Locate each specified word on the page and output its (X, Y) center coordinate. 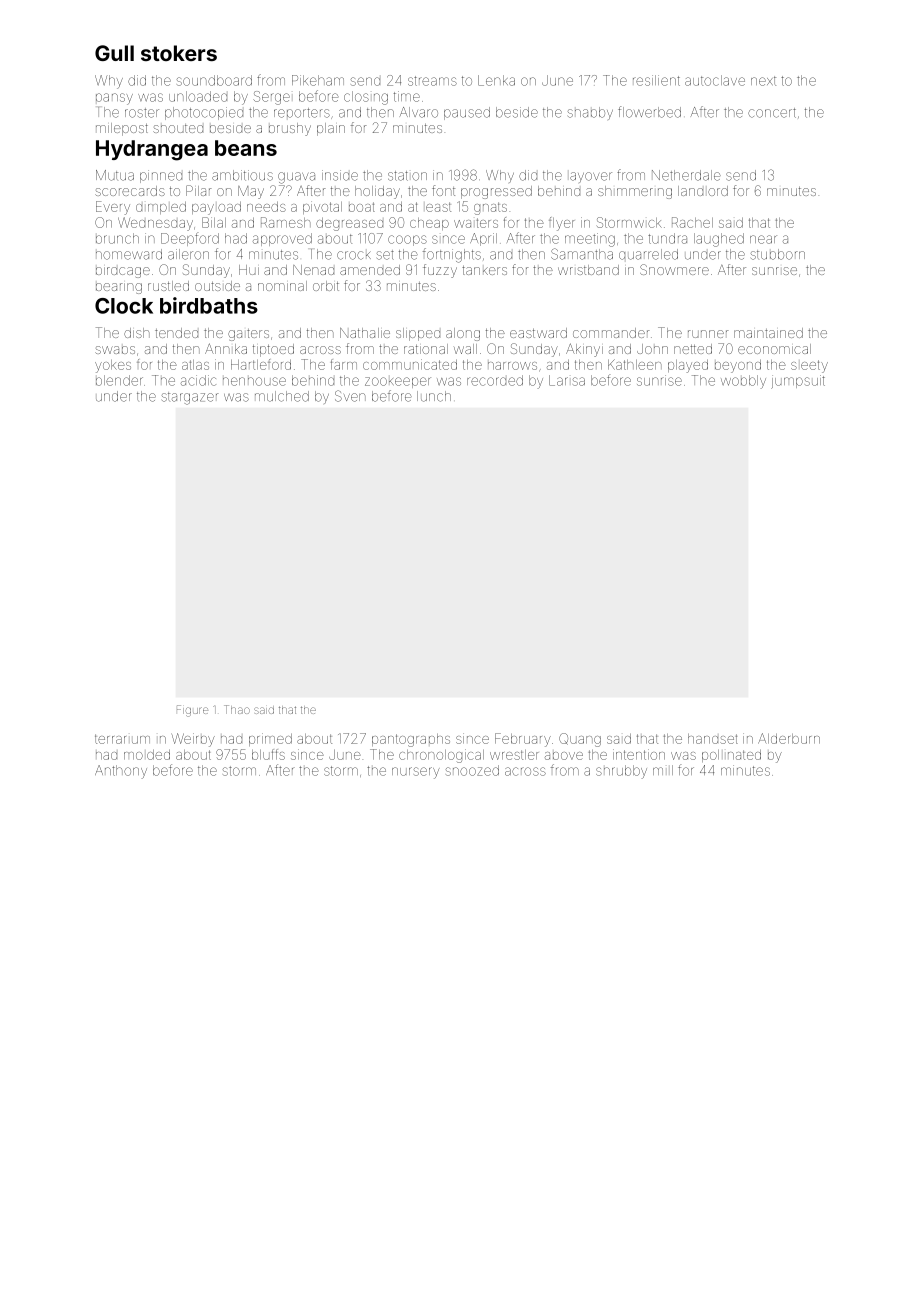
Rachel (692, 222)
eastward (538, 333)
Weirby (193, 740)
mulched (282, 396)
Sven (350, 396)
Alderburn (789, 738)
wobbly (743, 382)
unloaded (198, 96)
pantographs (411, 740)
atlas (195, 365)
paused (467, 113)
